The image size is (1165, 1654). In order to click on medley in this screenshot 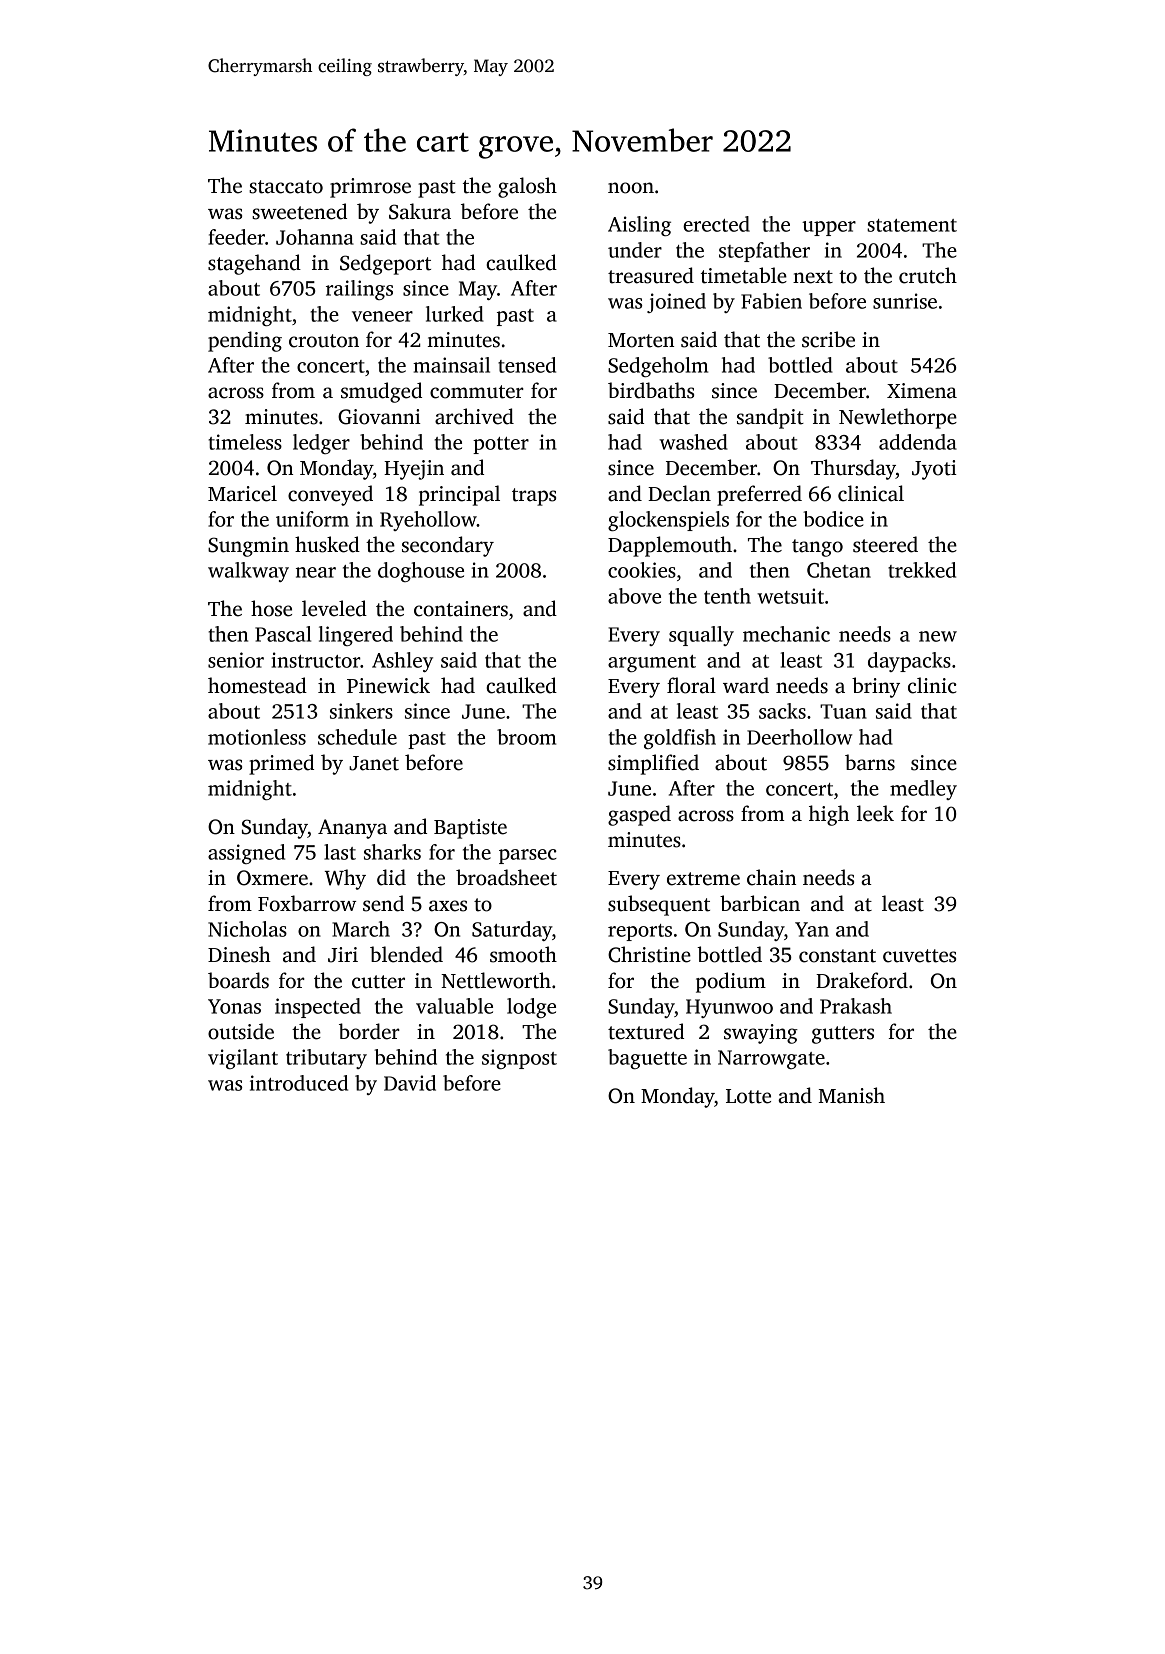, I will do `click(923, 790)`.
